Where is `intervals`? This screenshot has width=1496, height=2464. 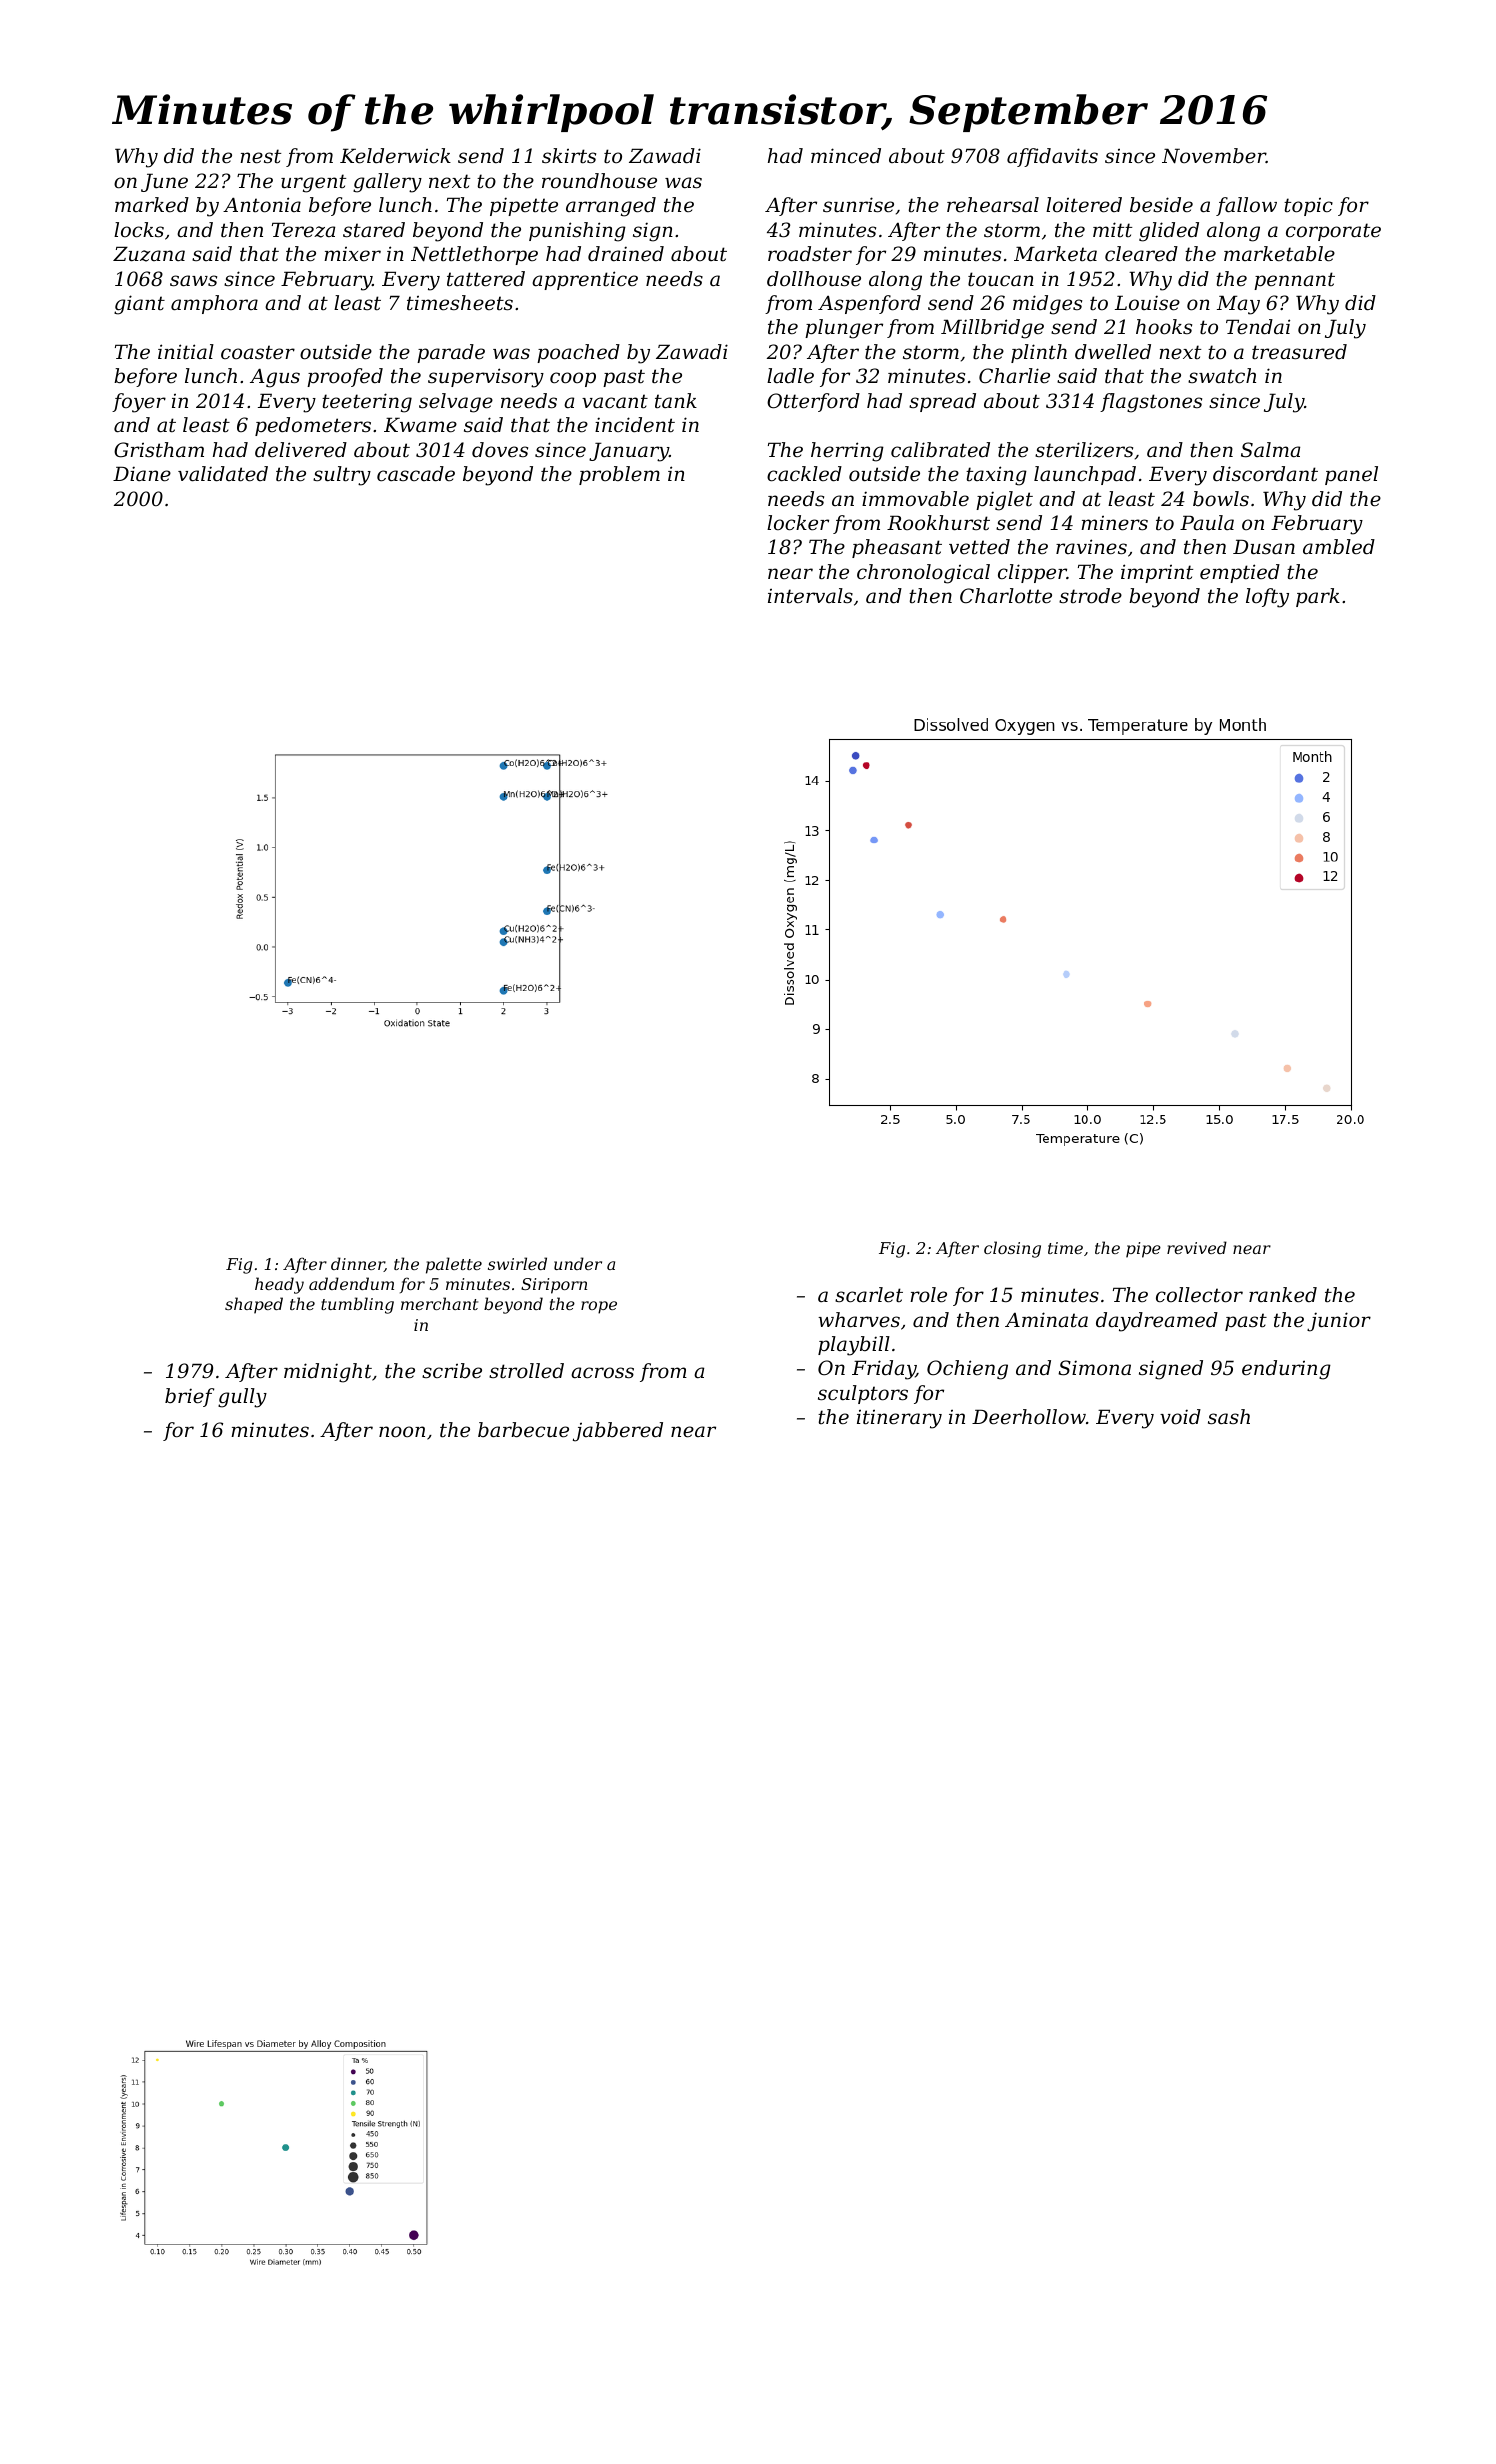
intervals is located at coordinates (810, 595).
